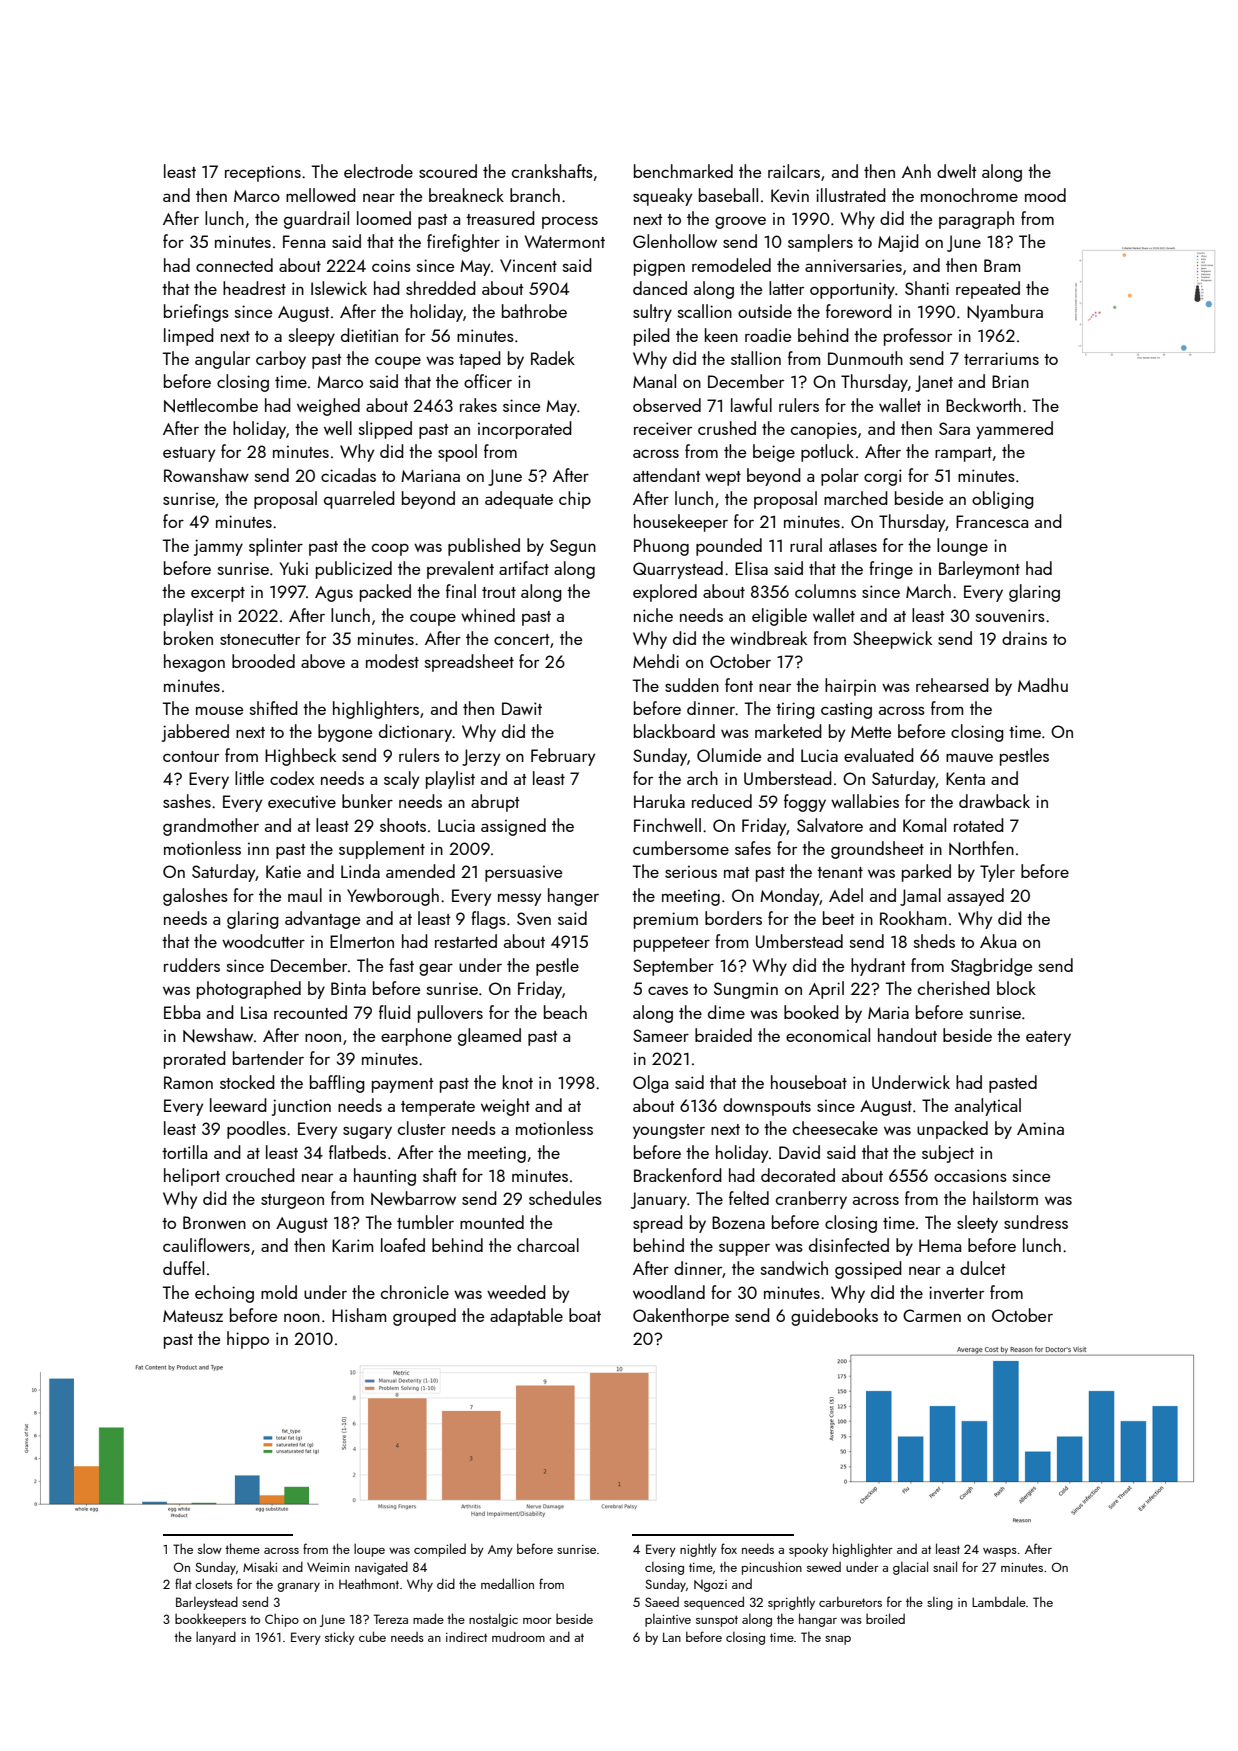 Image resolution: width=1238 pixels, height=1751 pixels. What do you see at coordinates (1000, 1552) in the image?
I see `wasps` at bounding box center [1000, 1552].
